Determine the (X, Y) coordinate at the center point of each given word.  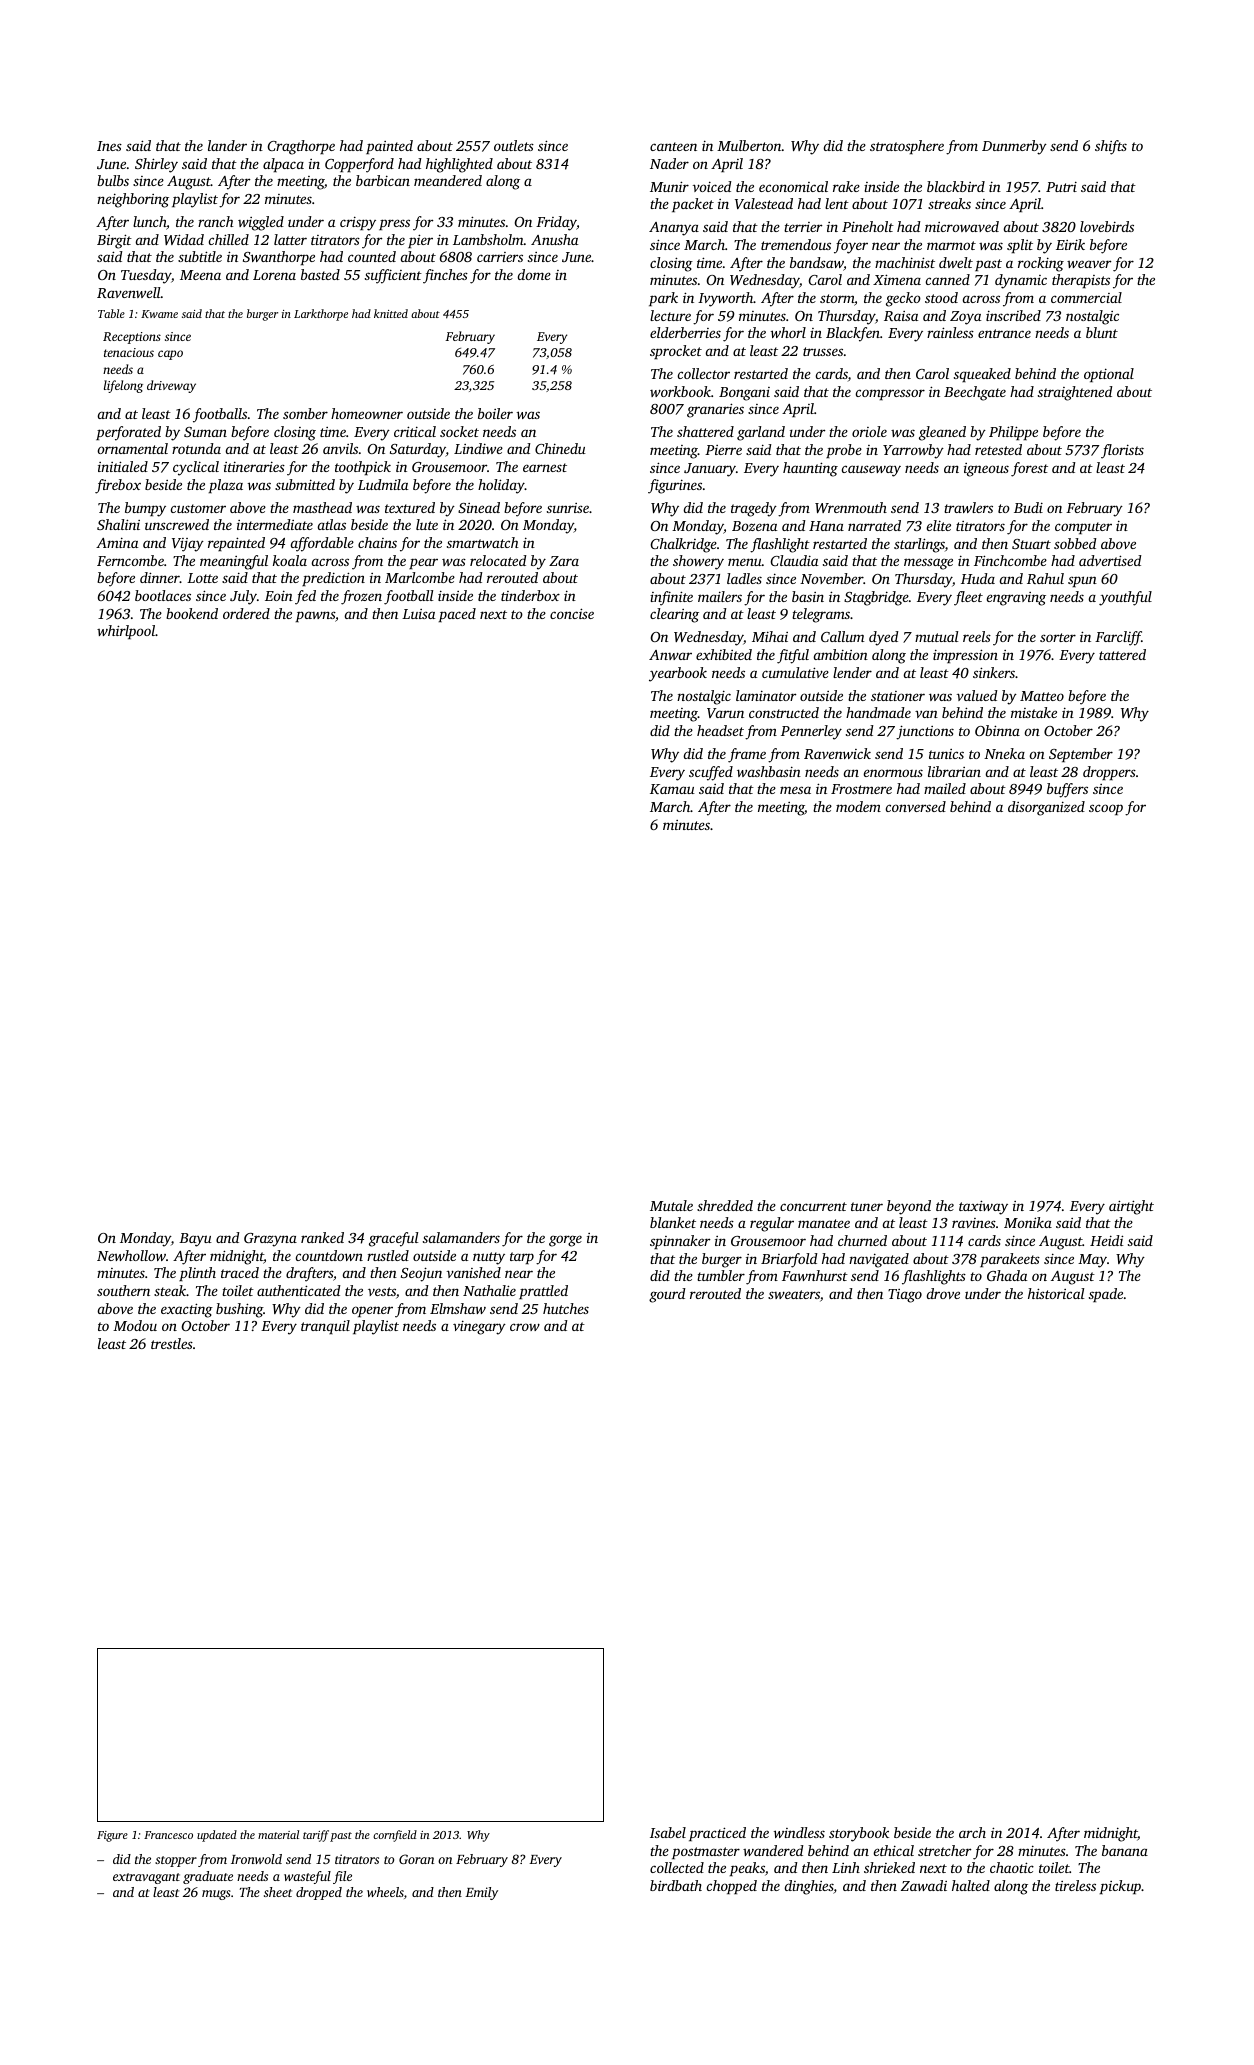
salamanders (461, 1237)
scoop (1106, 809)
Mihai (770, 636)
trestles (172, 1343)
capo (170, 355)
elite (939, 525)
